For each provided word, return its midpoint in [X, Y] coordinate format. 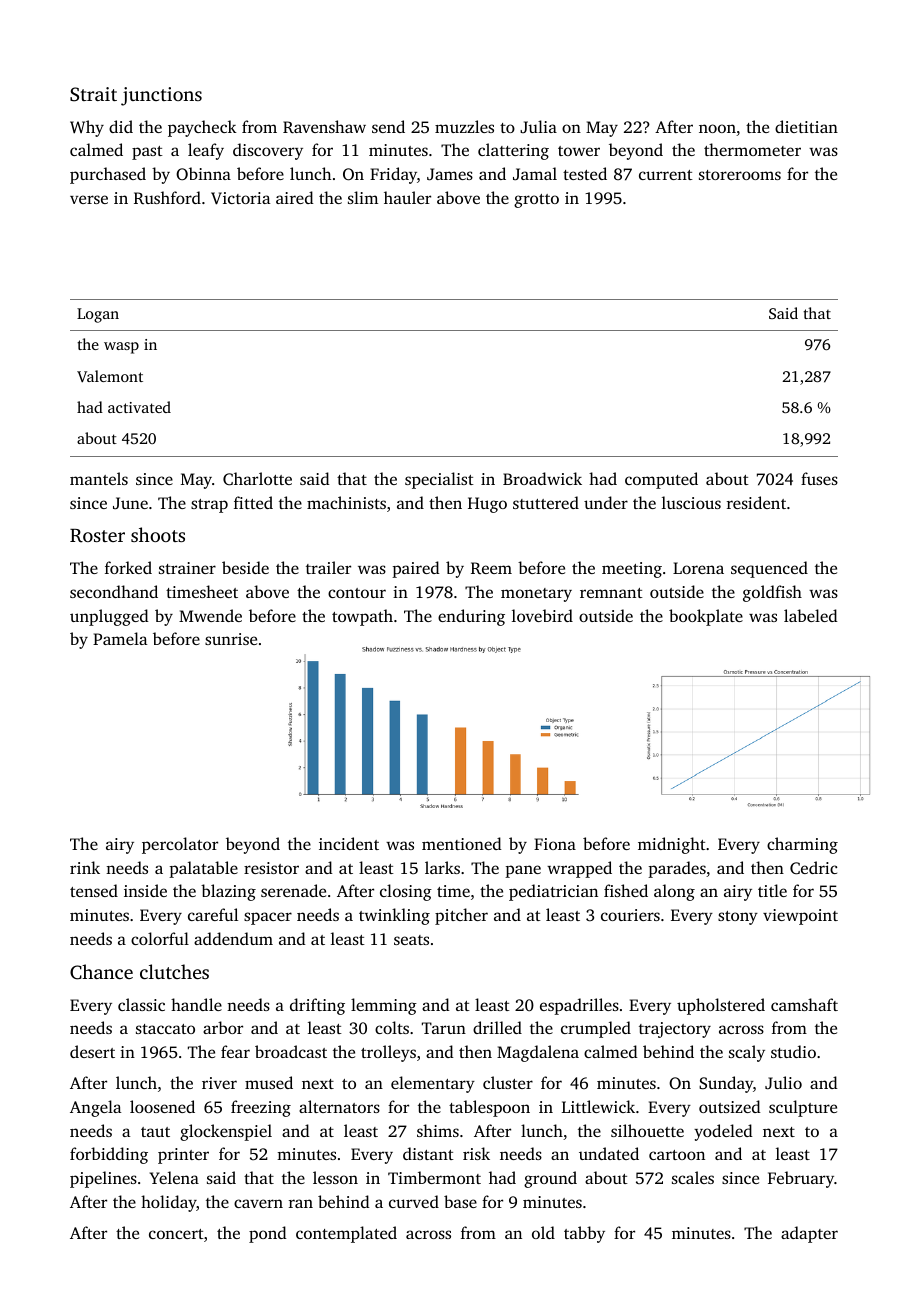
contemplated [346, 1234]
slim [363, 197]
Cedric [813, 868]
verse [89, 199]
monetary [536, 595]
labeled [811, 615]
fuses [819, 478]
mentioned [462, 843]
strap [209, 506]
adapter [809, 1234]
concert [176, 1234]
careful [213, 914]
